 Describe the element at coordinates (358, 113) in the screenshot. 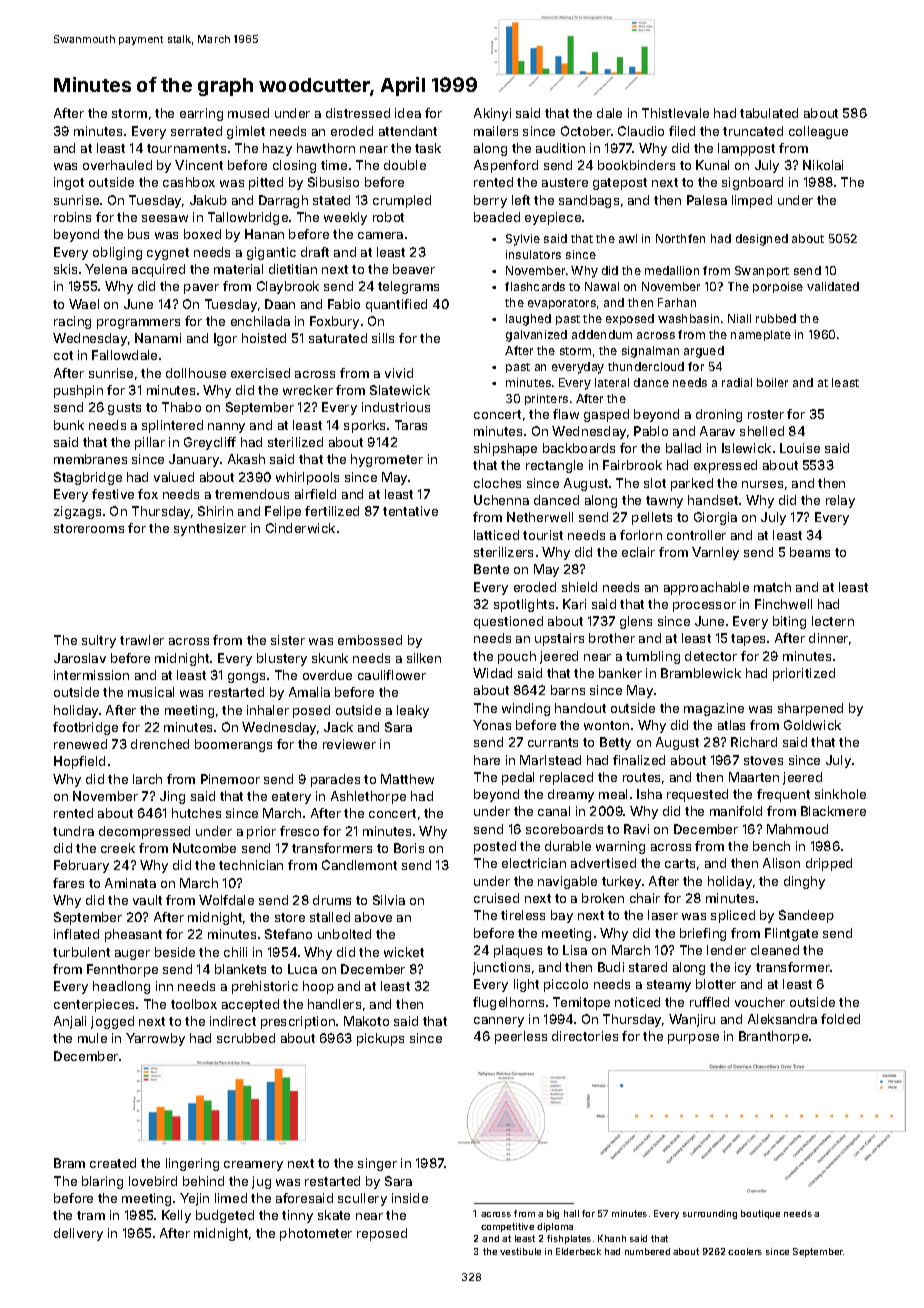

I see `distressed` at that location.
